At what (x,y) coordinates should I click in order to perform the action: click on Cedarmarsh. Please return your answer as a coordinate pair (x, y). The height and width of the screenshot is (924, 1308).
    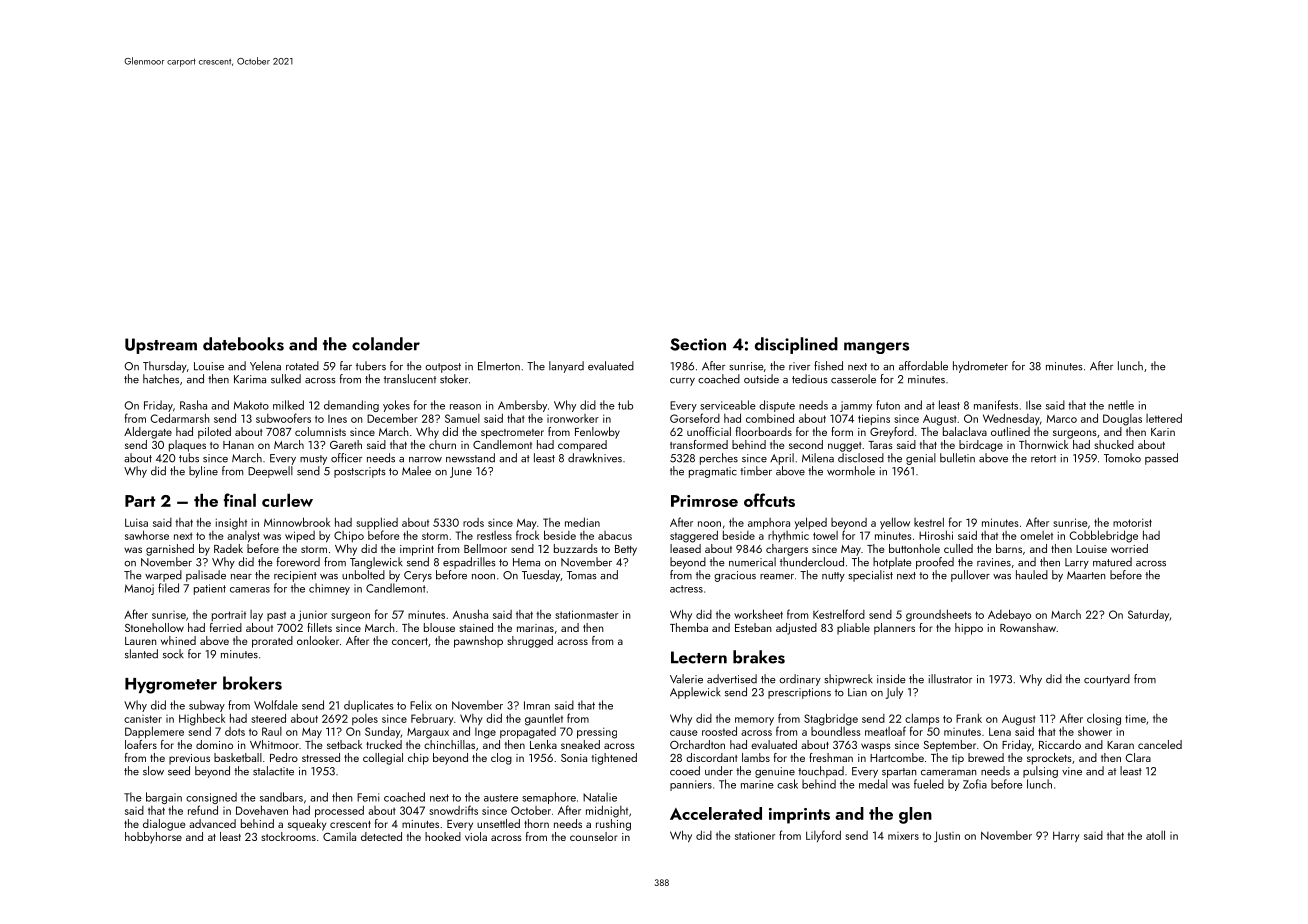
    Looking at the image, I should click on (180, 418).
